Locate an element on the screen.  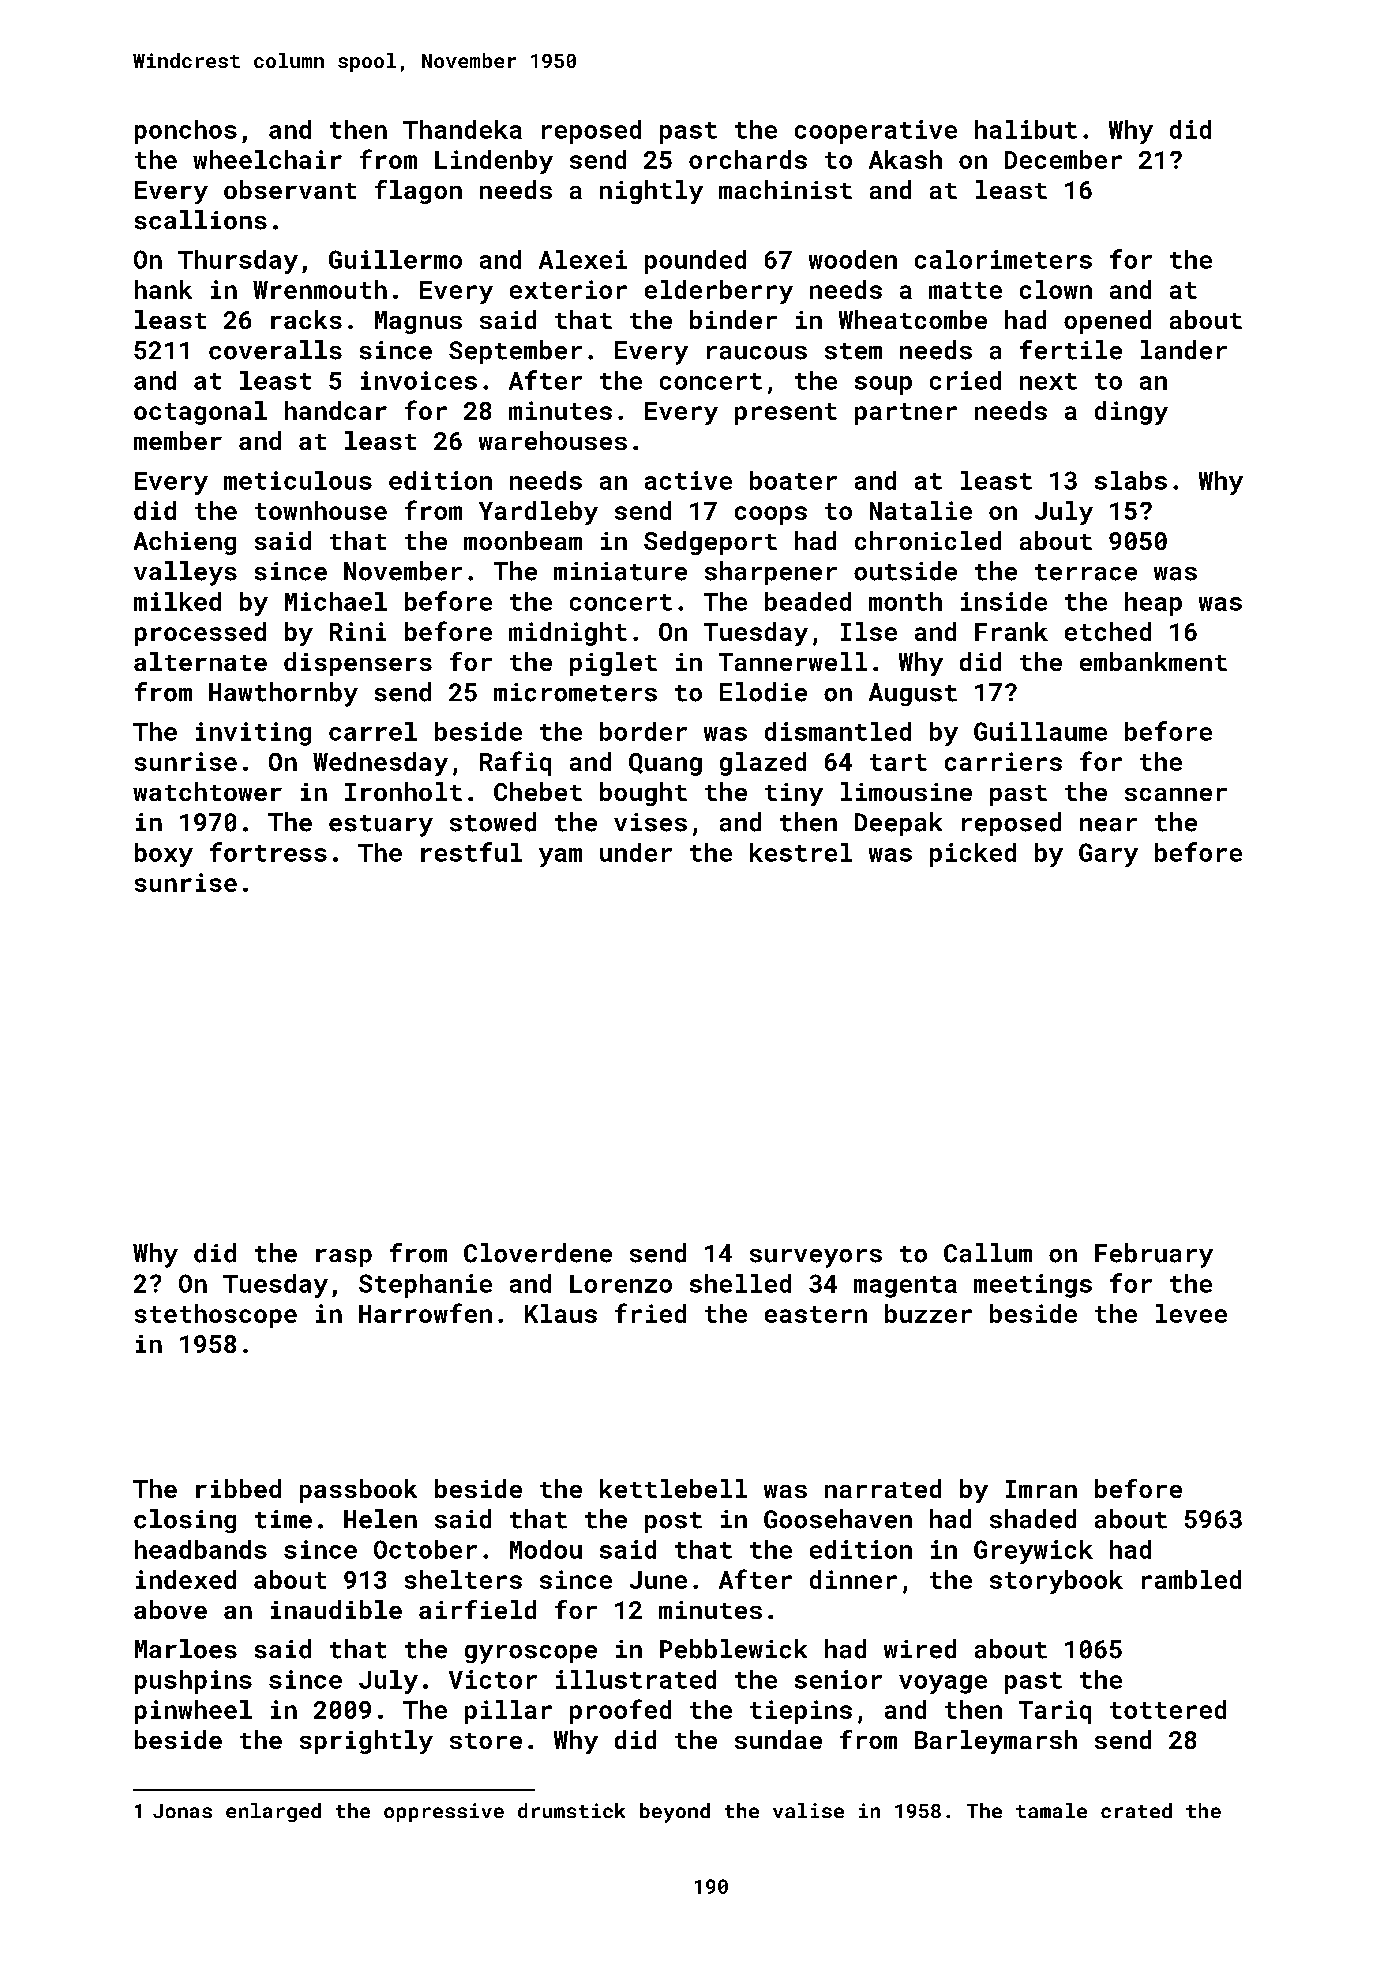
surveyors is located at coordinates (816, 1258).
